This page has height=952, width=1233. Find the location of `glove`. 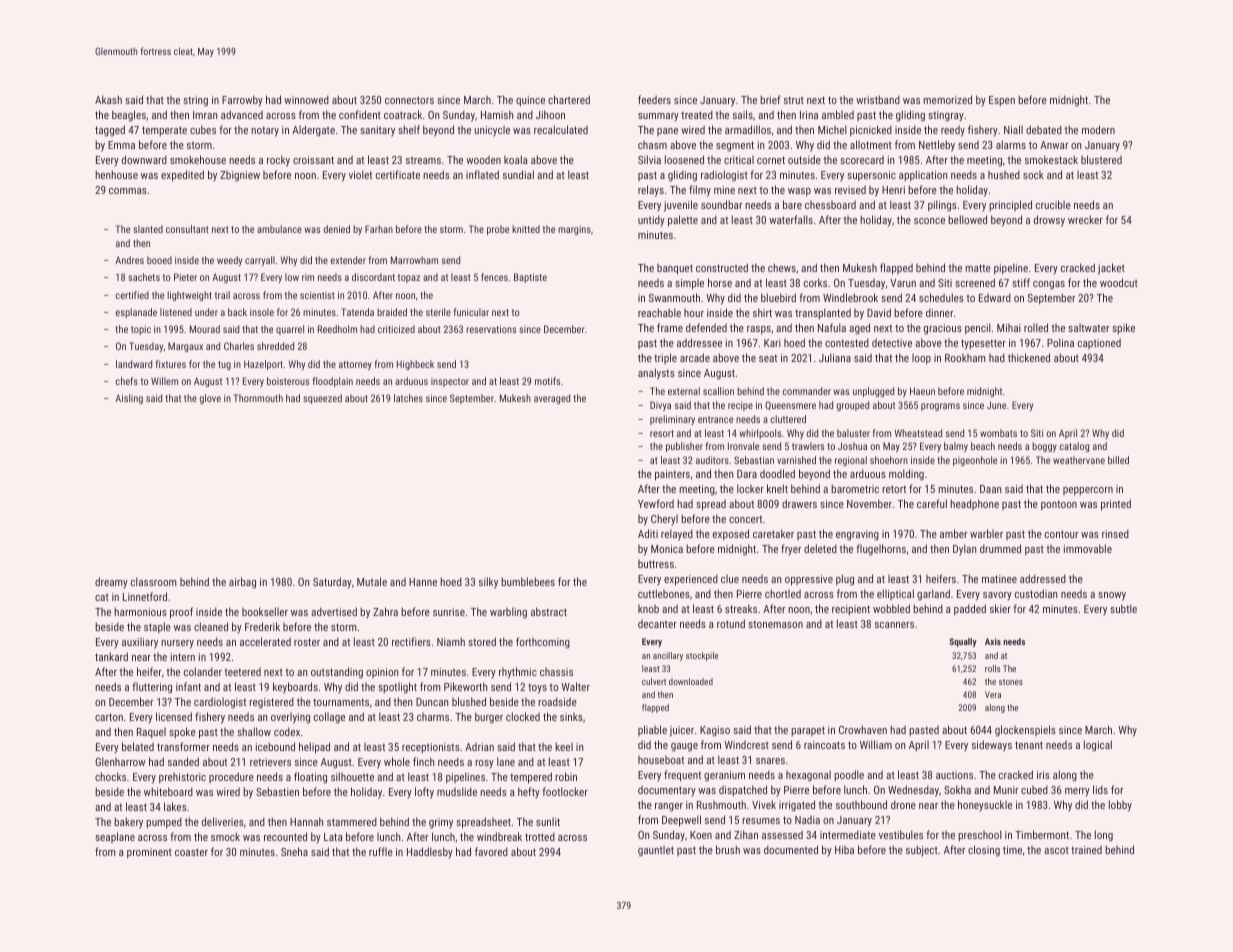

glove is located at coordinates (210, 399).
